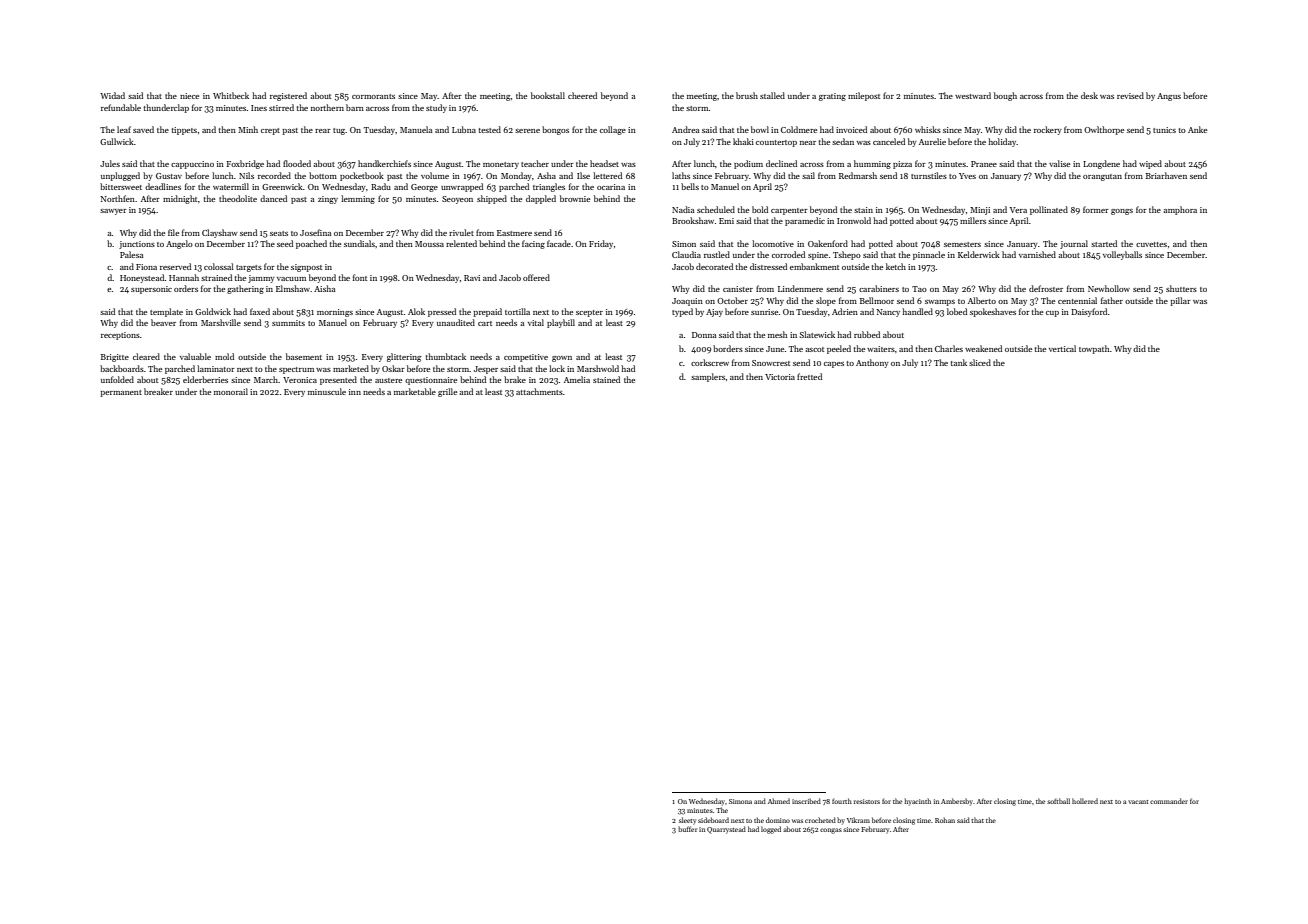  Describe the element at coordinates (957, 802) in the screenshot. I see `Ambersby` at that location.
